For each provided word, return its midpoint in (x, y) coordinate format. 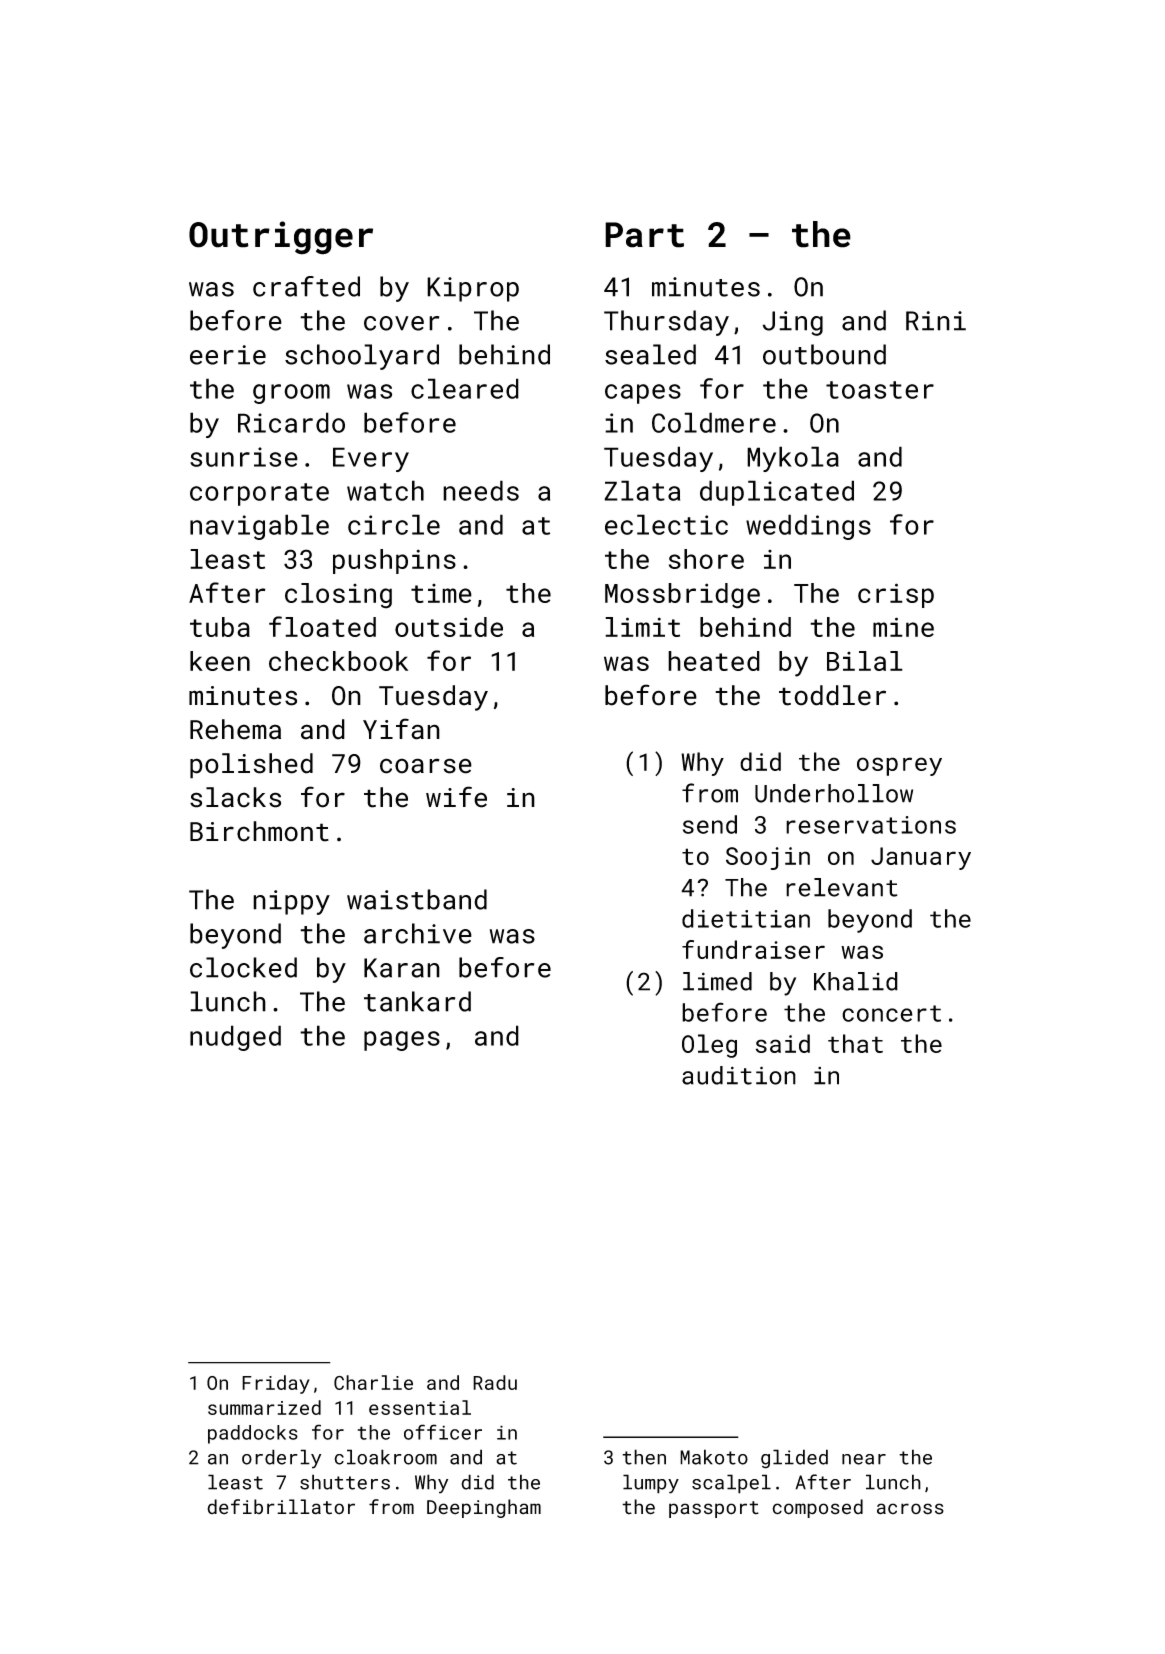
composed (817, 1508)
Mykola (793, 459)
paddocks (253, 1434)
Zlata (642, 490)
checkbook (338, 661)
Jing (793, 323)
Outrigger (281, 238)
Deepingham (484, 1508)
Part (644, 235)
